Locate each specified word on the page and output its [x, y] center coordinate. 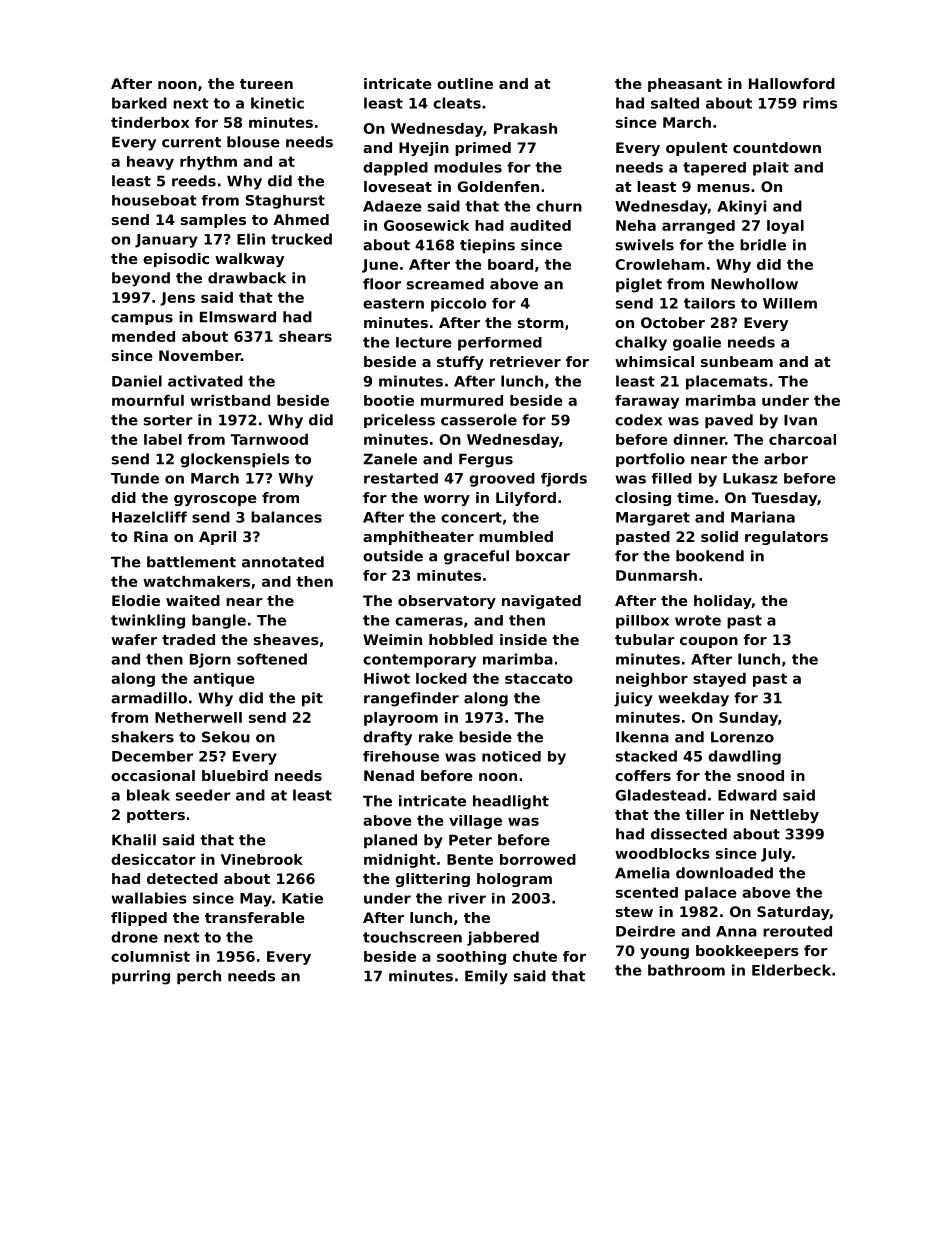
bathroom [686, 970]
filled [672, 478]
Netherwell [198, 717]
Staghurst [285, 202]
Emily [486, 977]
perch [199, 977]
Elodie [136, 600]
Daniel [137, 381]
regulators [786, 538]
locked [441, 678]
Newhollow [754, 284]
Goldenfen [498, 186]
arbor [786, 459]
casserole [479, 420]
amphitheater [418, 538]
